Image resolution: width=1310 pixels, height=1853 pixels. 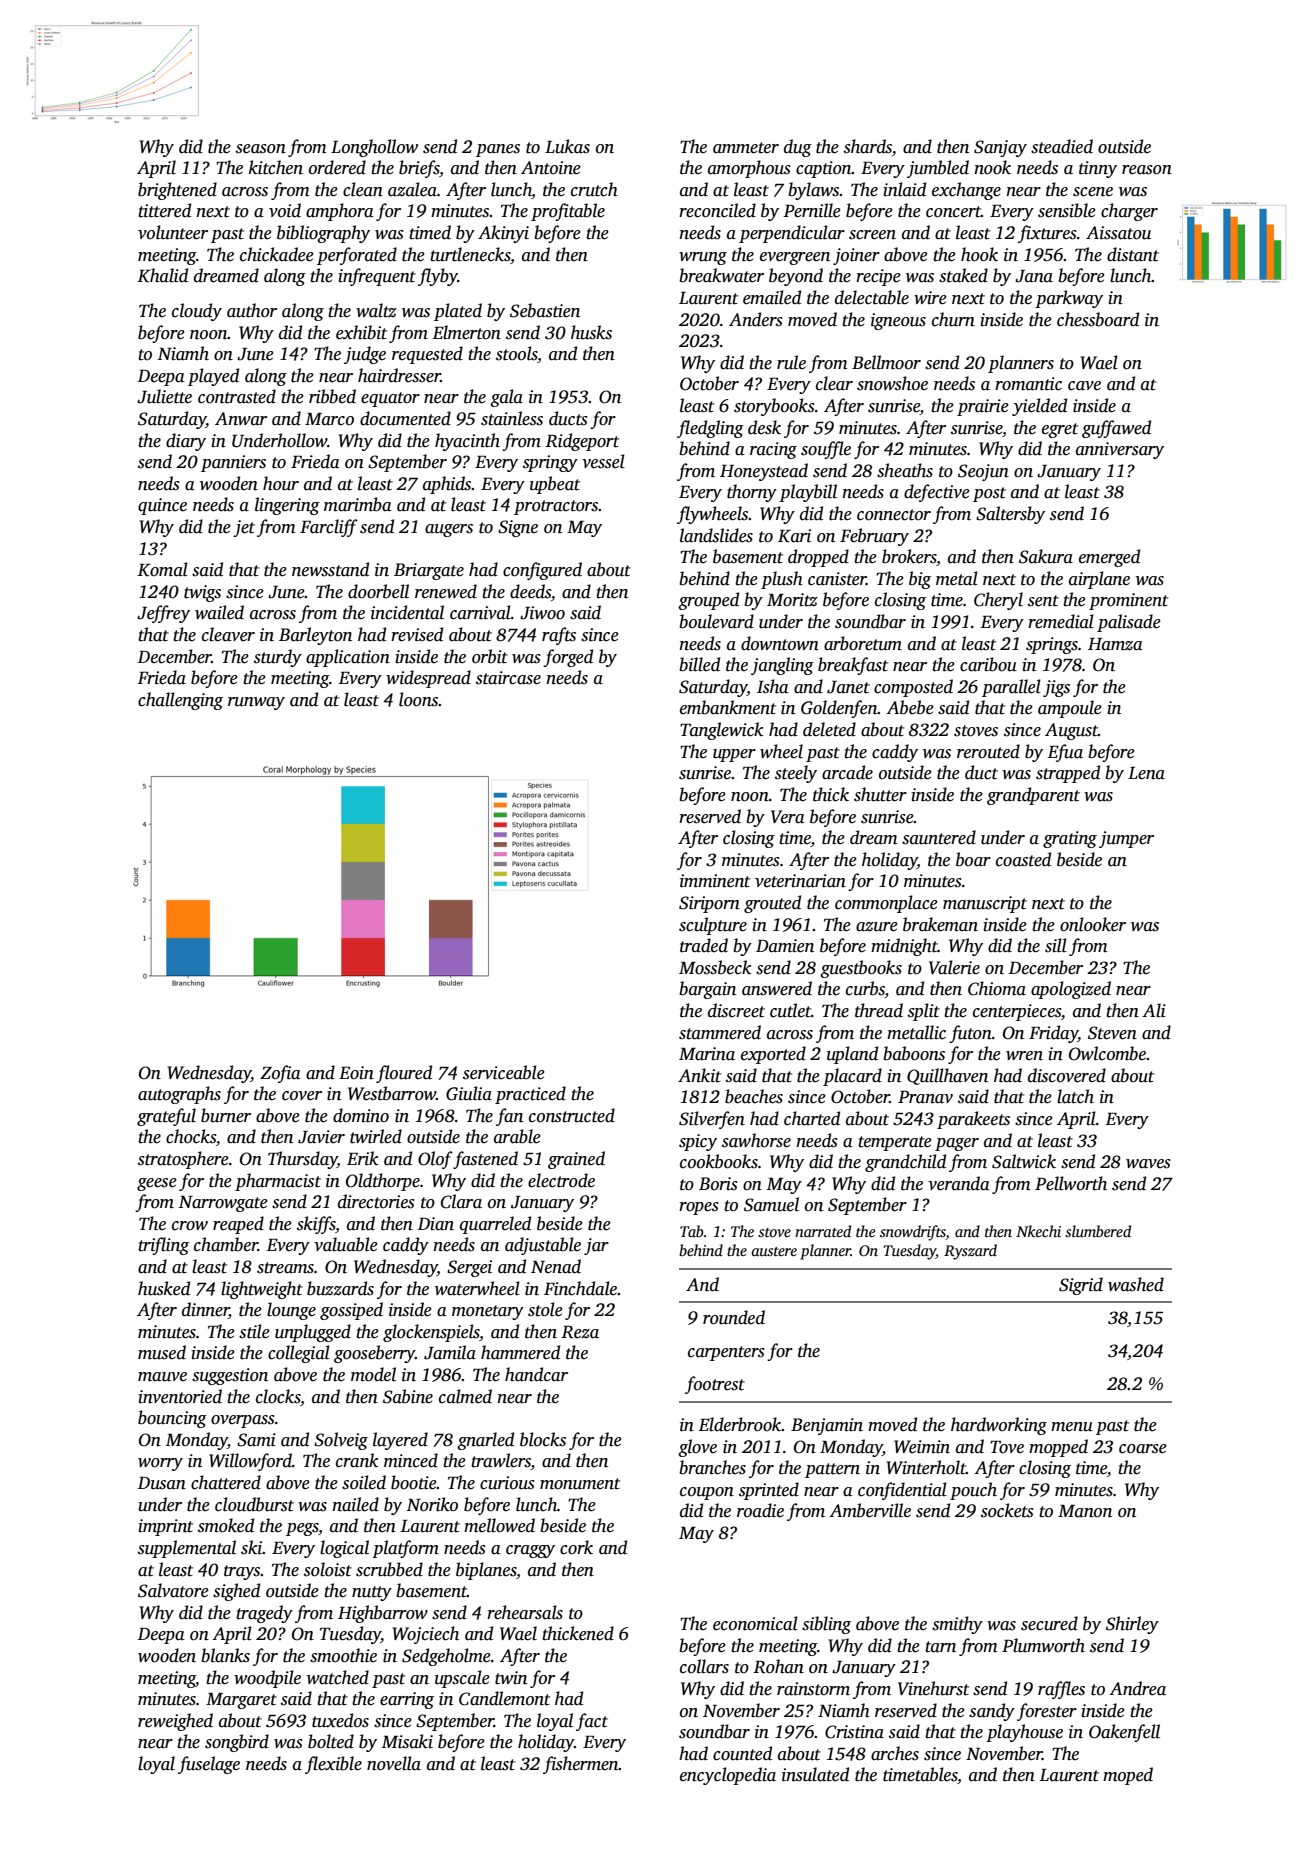 I want to click on parallel, so click(x=1011, y=688).
